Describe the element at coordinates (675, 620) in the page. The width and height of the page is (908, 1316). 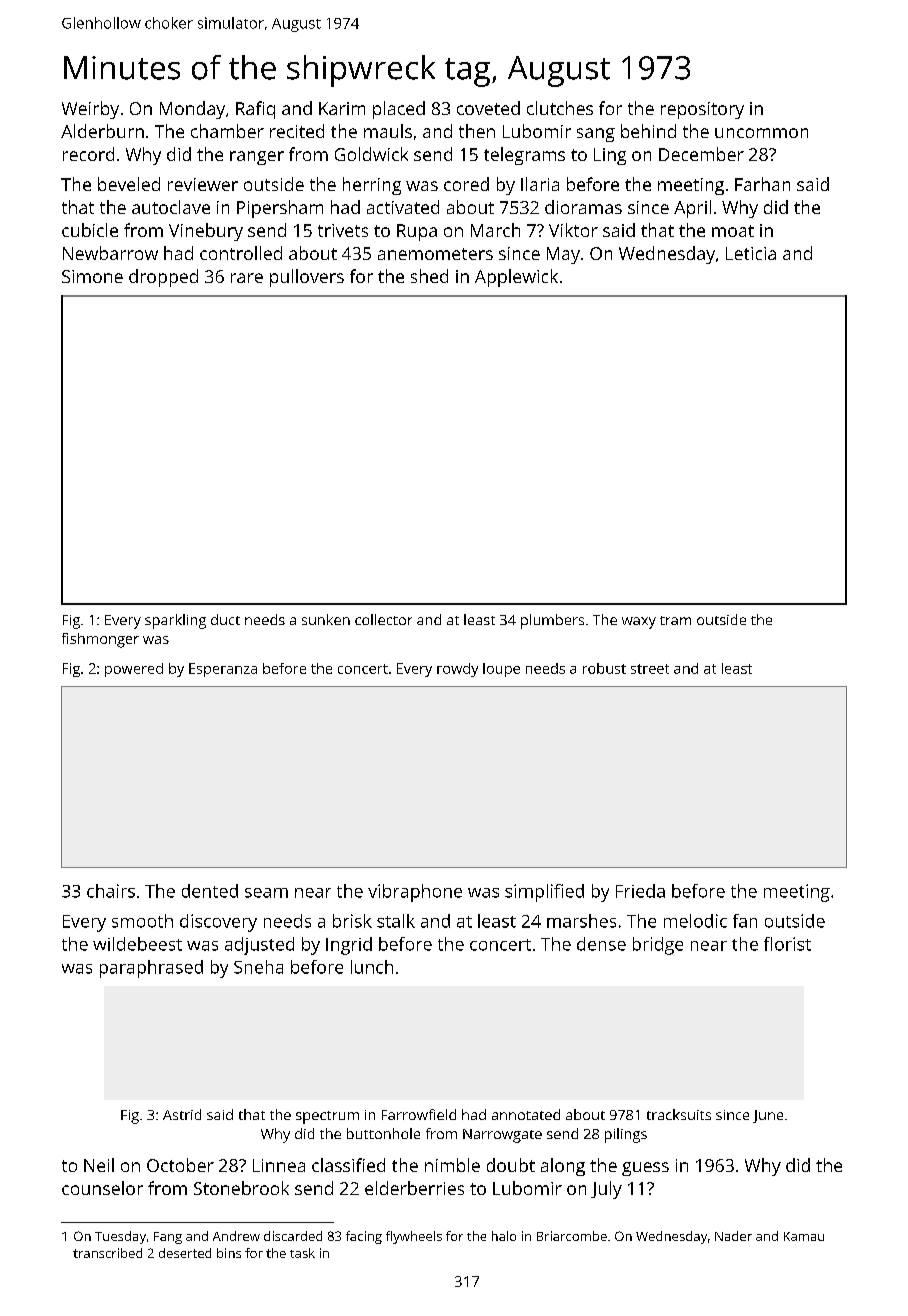
I see `tram` at that location.
